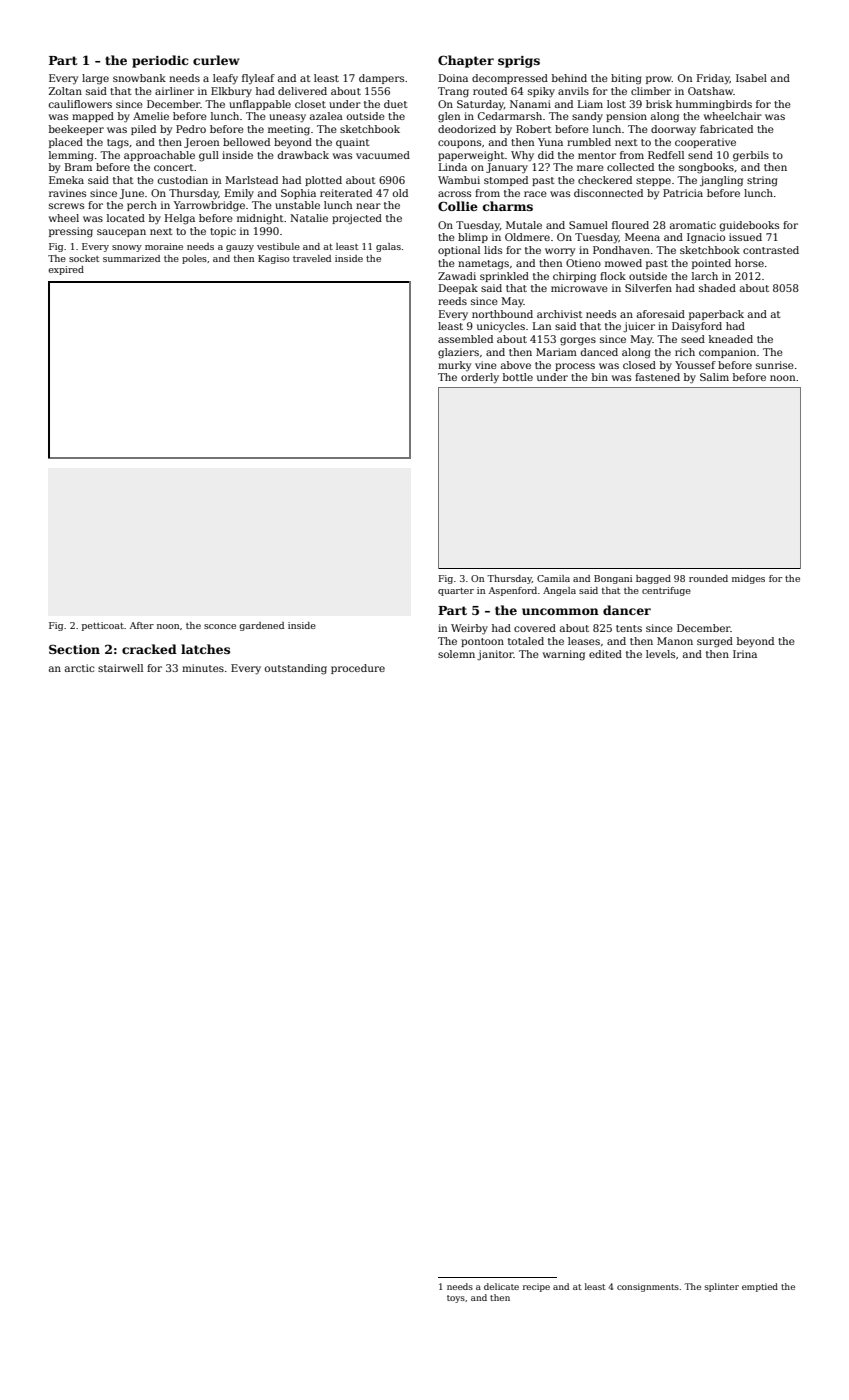 The height and width of the screenshot is (1400, 849). Describe the element at coordinates (716, 315) in the screenshot. I see `paperback` at that location.
